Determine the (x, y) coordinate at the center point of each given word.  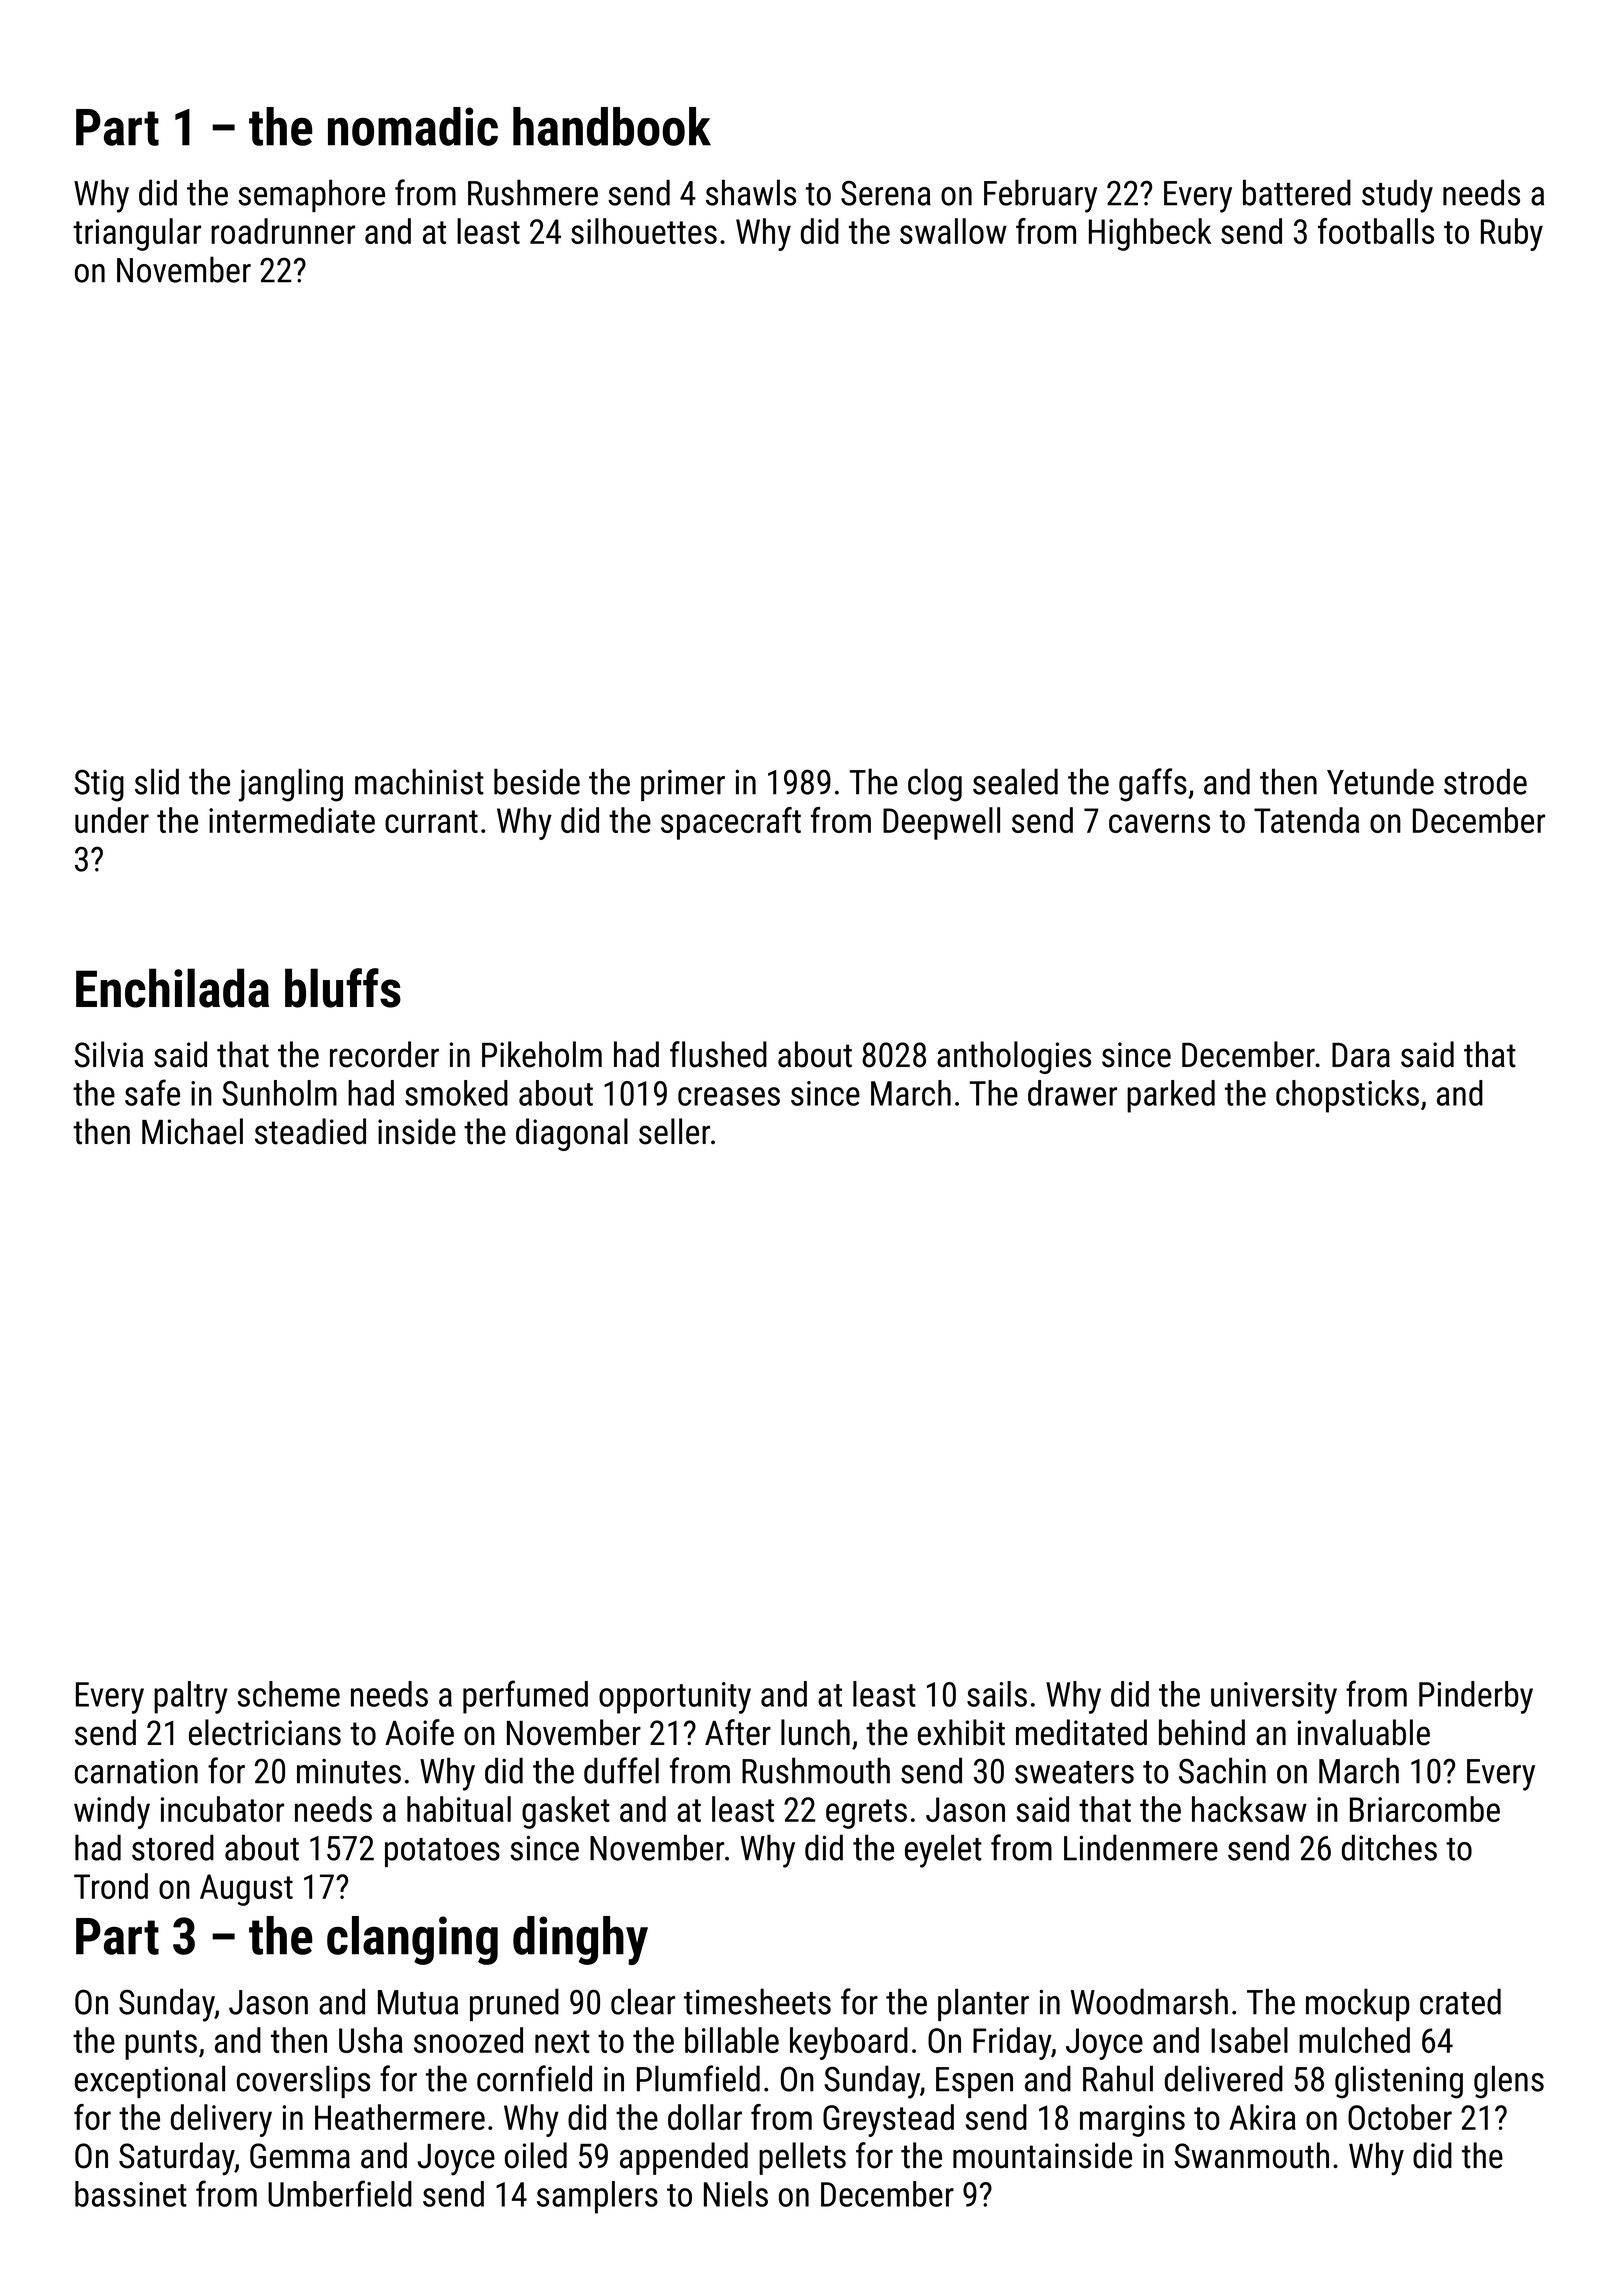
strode (1485, 781)
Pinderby (1476, 1697)
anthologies (1014, 1057)
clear (643, 2001)
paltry (191, 1697)
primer (683, 785)
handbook (612, 126)
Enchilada (172, 988)
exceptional (150, 2081)
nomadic (413, 126)
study (1397, 196)
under (112, 820)
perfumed (525, 1697)
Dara (1361, 1055)
